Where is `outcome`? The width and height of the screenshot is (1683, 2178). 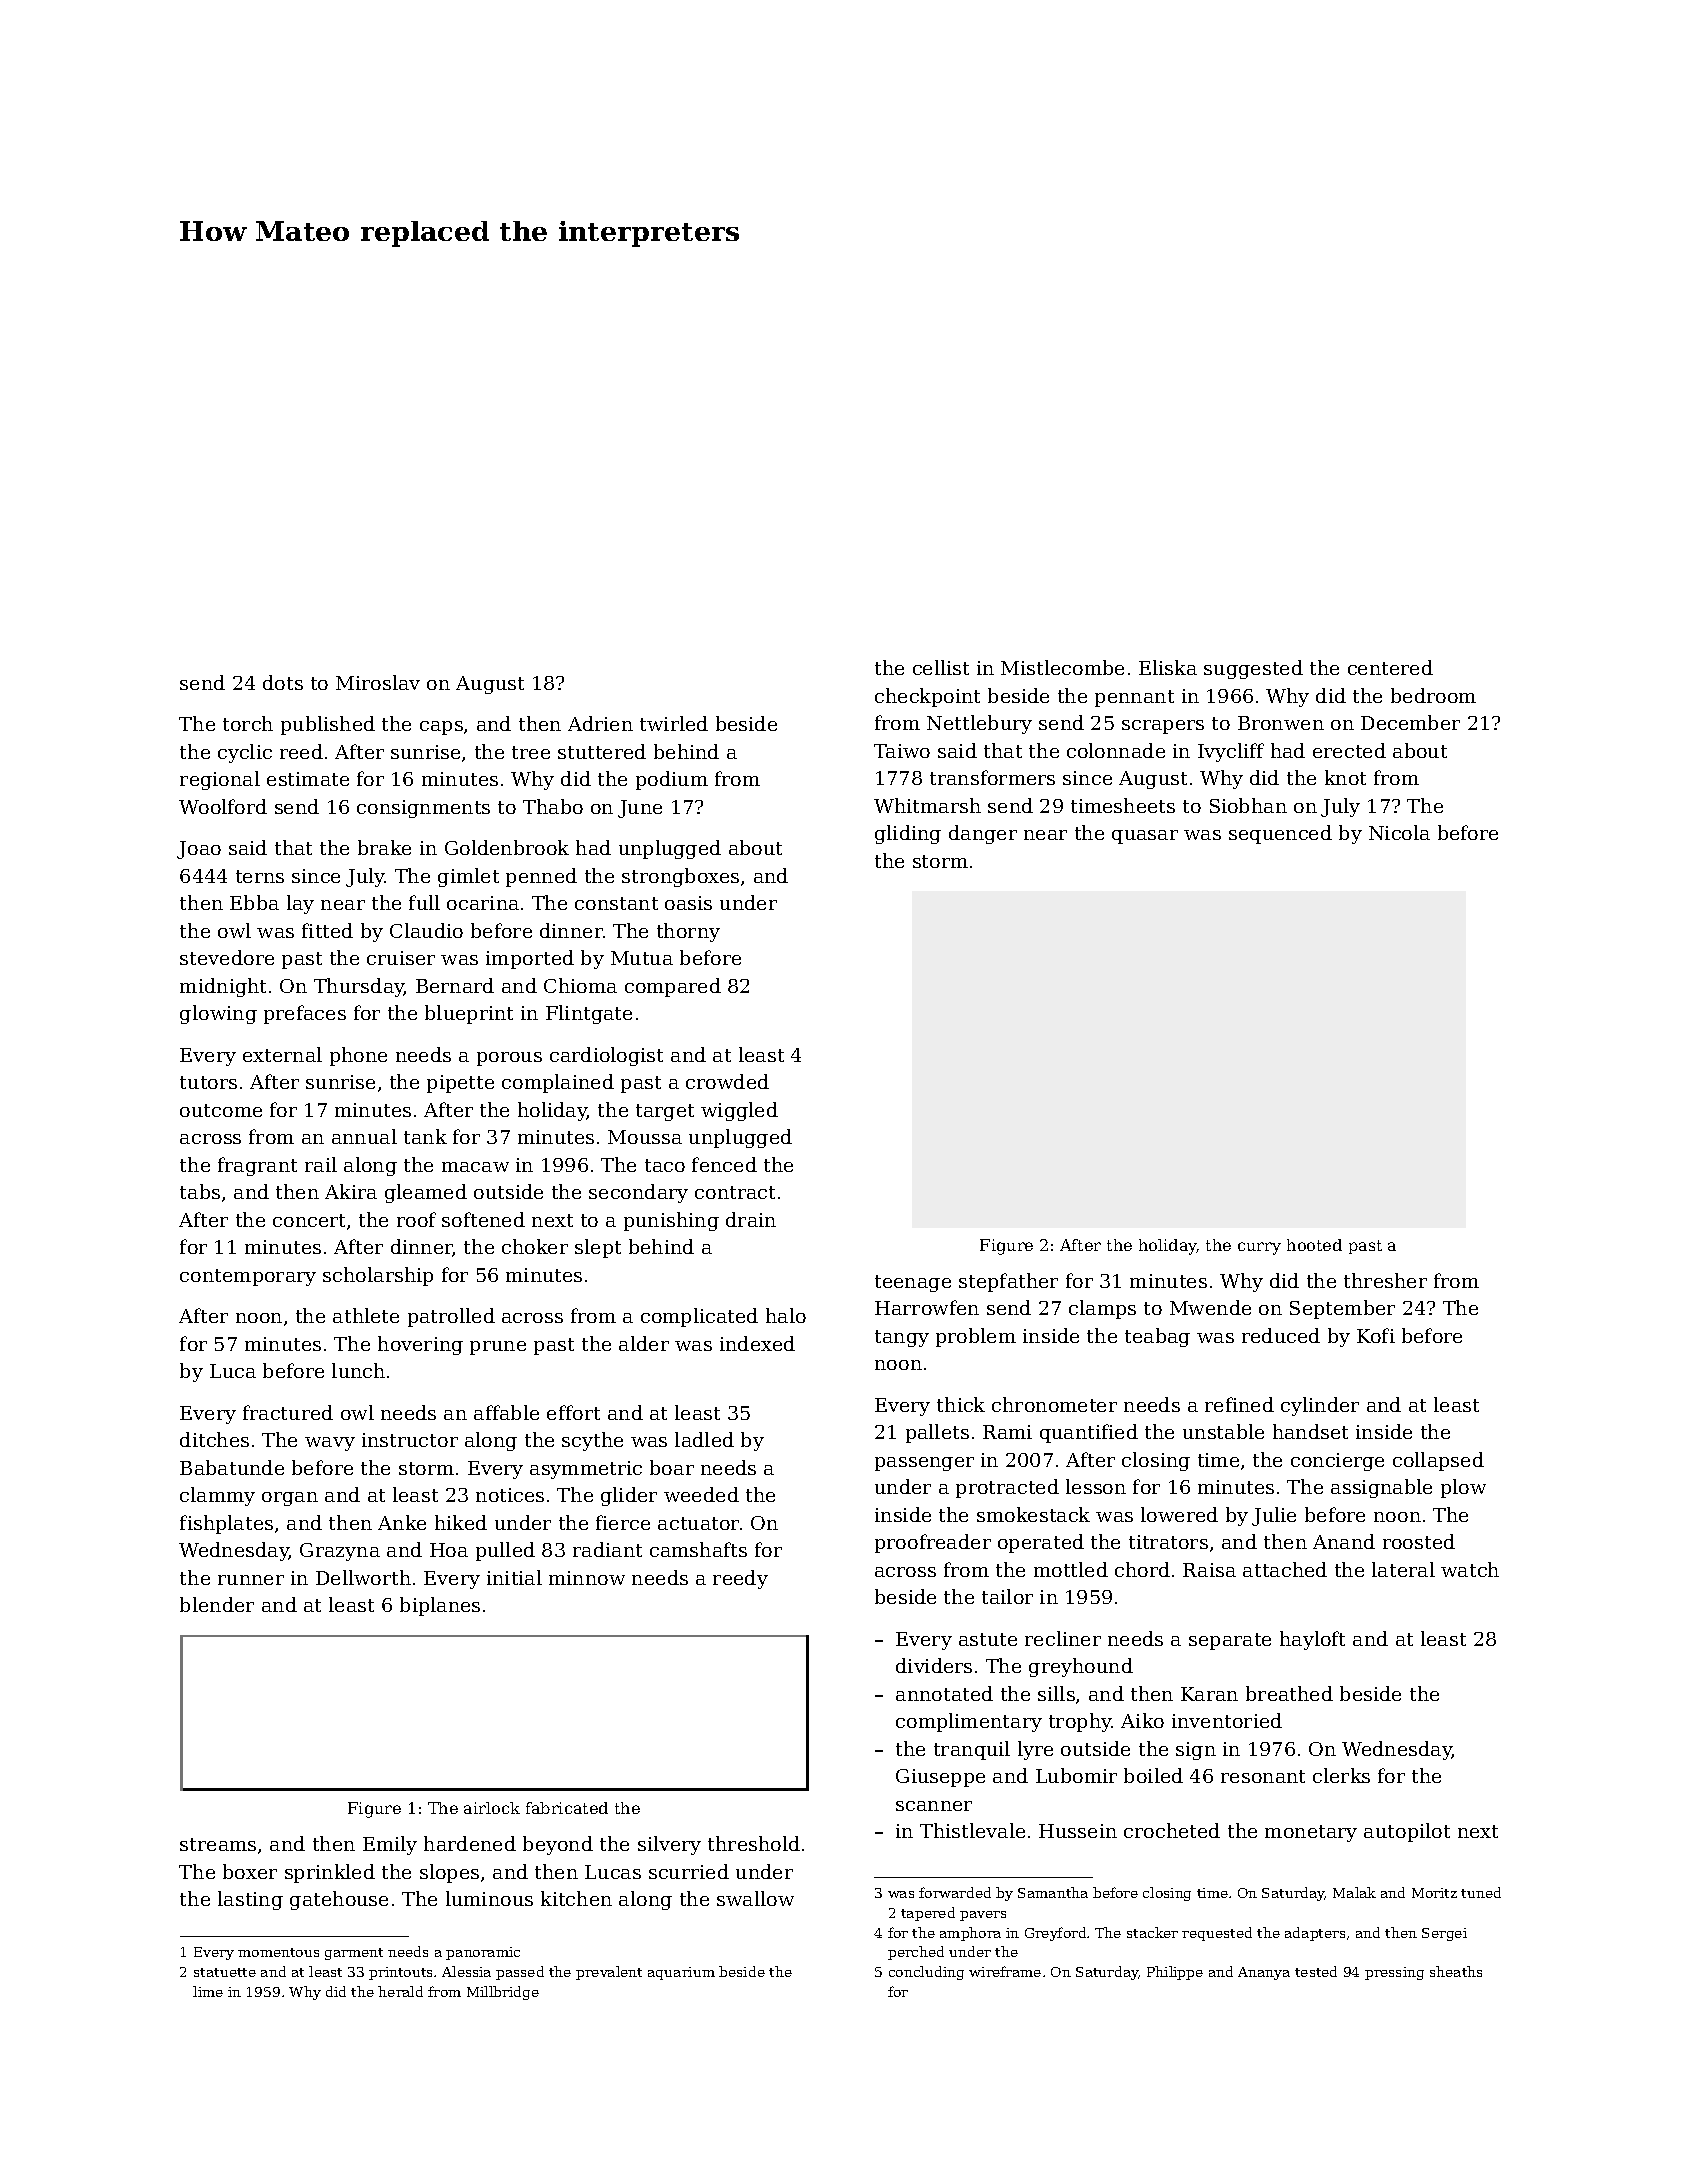
outcome is located at coordinates (221, 1110).
